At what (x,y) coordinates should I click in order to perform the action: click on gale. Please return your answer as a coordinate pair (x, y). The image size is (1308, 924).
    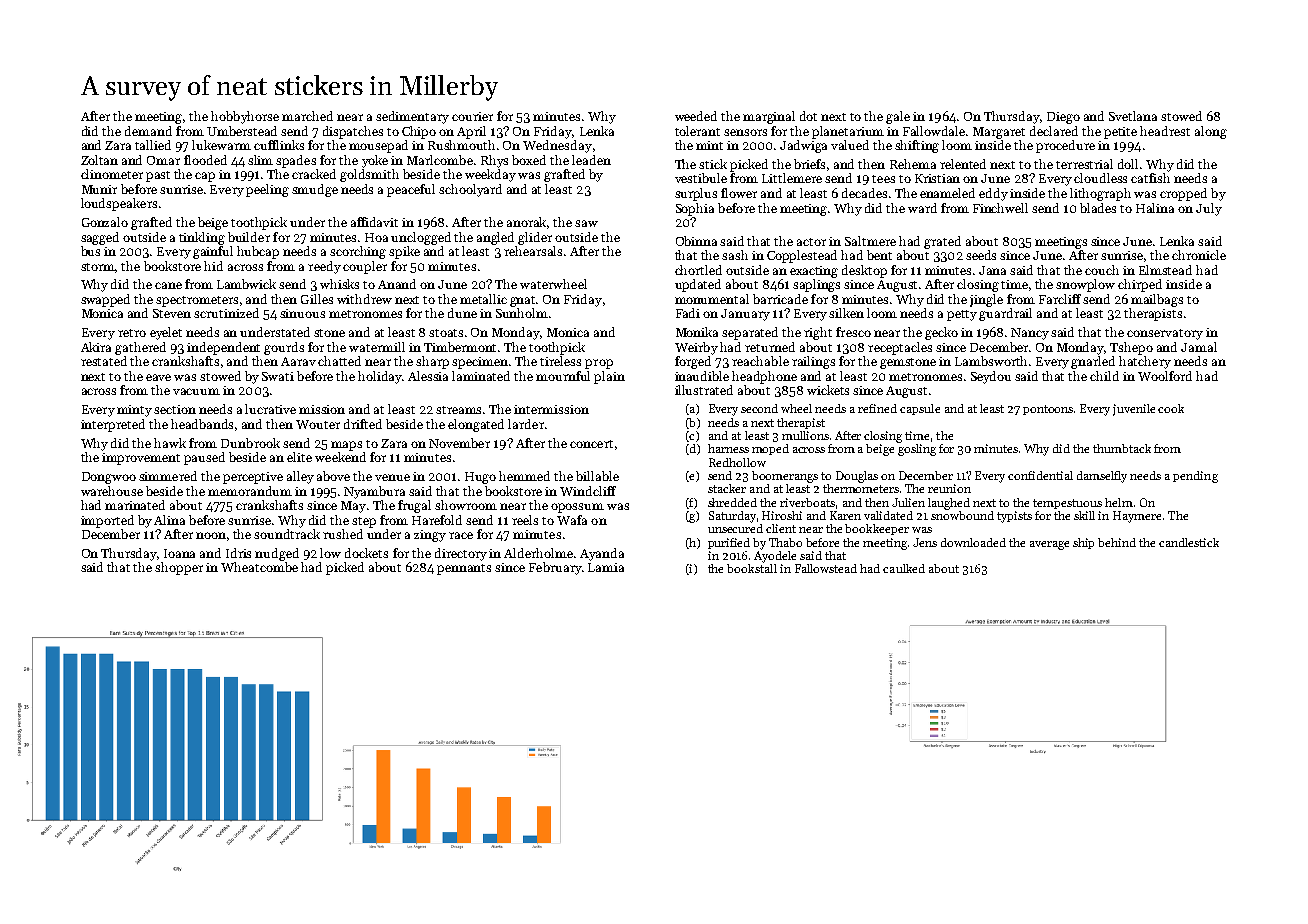
    Looking at the image, I should click on (898, 117).
